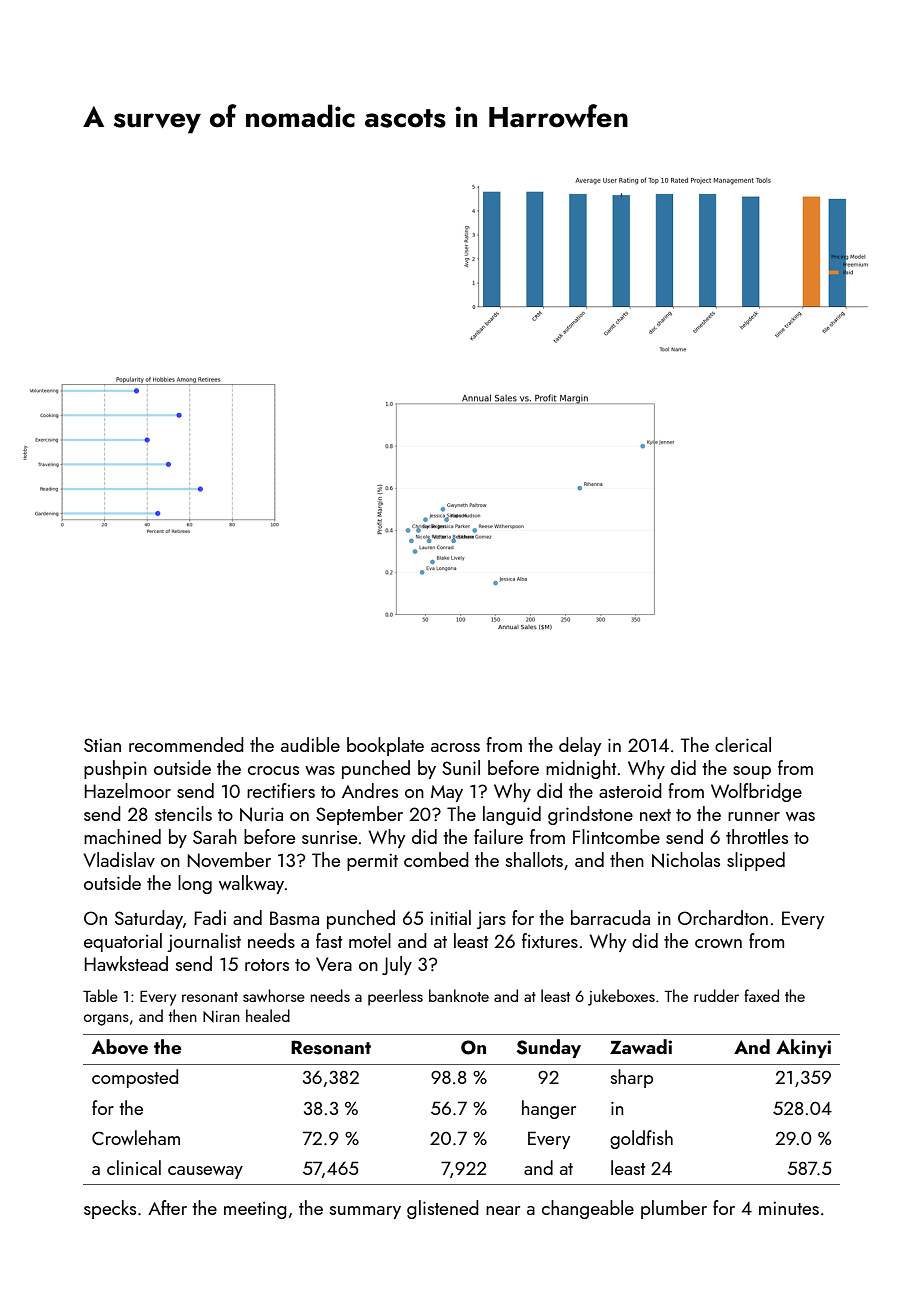 The image size is (924, 1308). Describe the element at coordinates (126, 963) in the page. I see `Hawkstead` at that location.
